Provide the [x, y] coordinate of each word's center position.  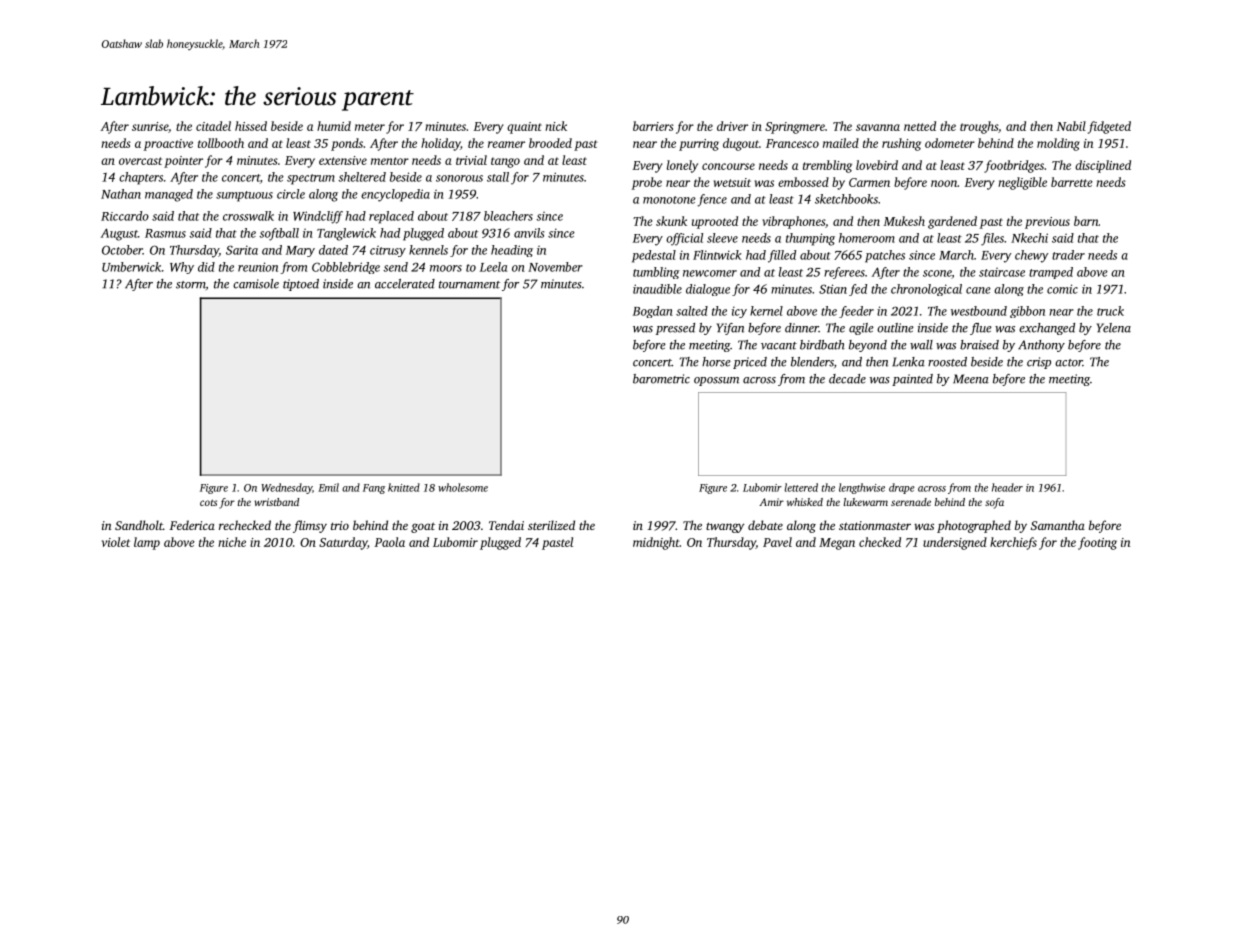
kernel [766, 311]
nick [556, 126]
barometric [661, 379]
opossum [716, 381]
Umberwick [131, 267]
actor [1069, 363]
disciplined [1103, 166]
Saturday [343, 543]
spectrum [311, 179]
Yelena [1114, 328]
